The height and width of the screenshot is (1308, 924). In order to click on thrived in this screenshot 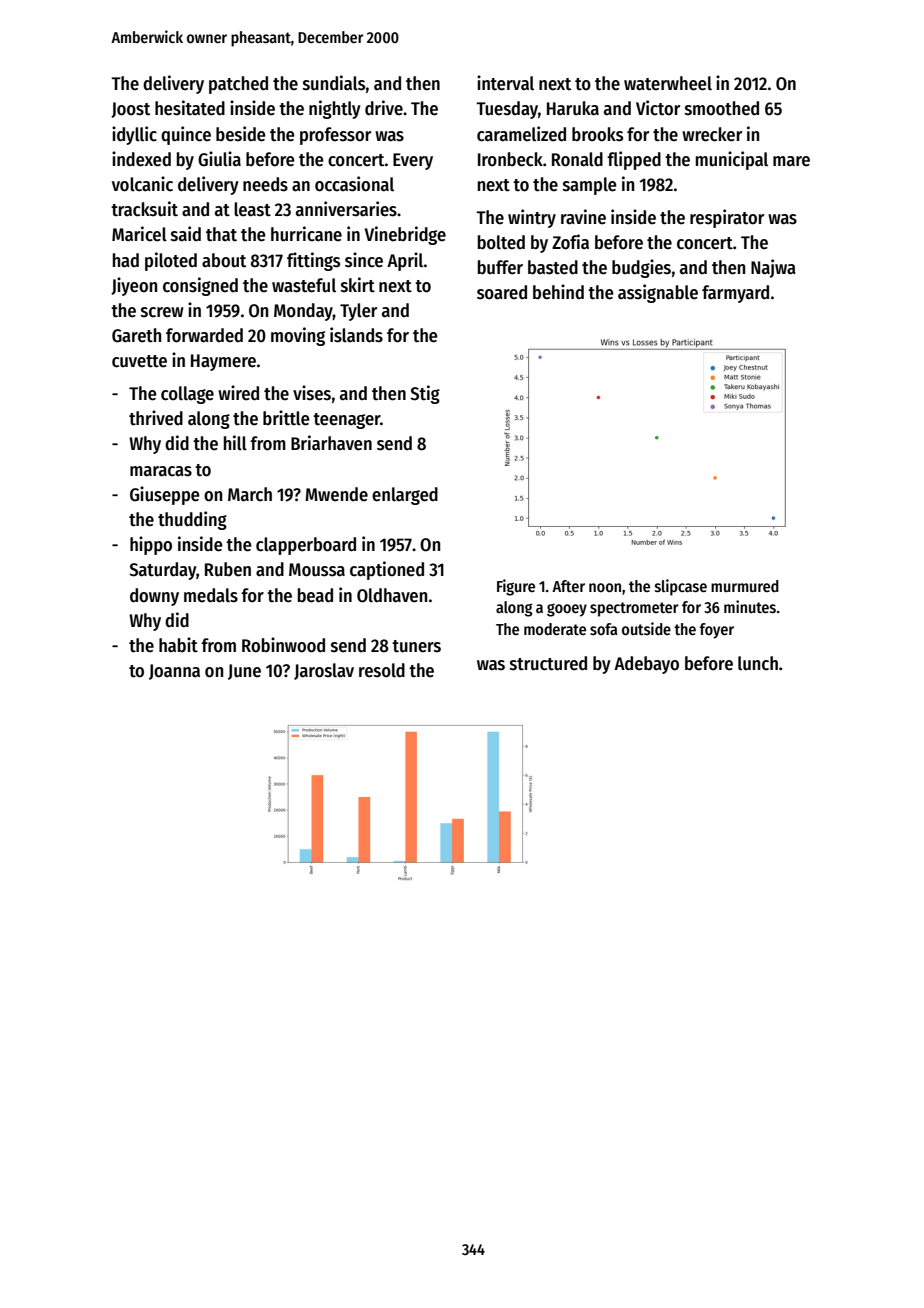, I will do `click(156, 418)`.
